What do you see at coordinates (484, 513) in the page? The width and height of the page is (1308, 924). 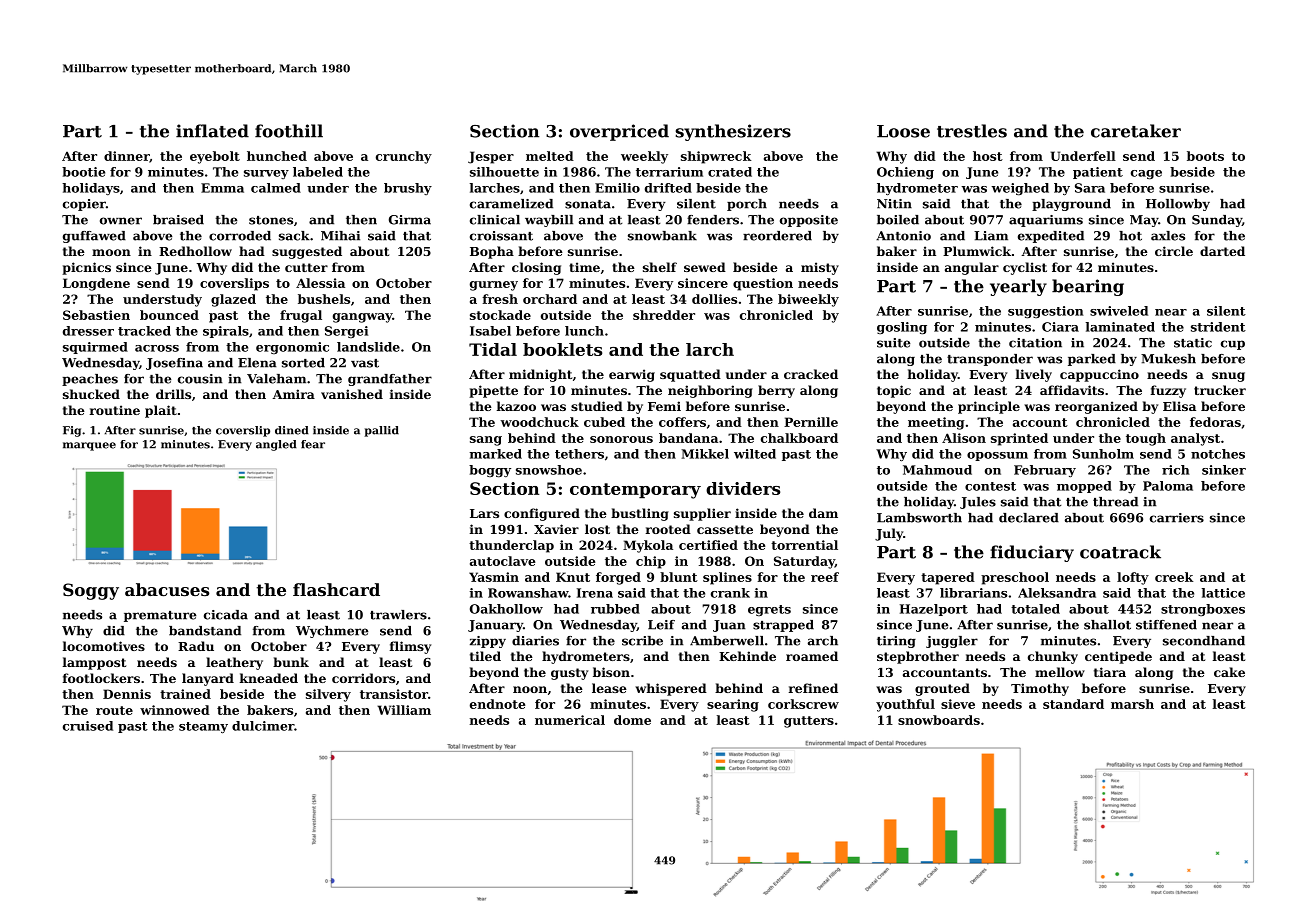 I see `Lars` at bounding box center [484, 513].
